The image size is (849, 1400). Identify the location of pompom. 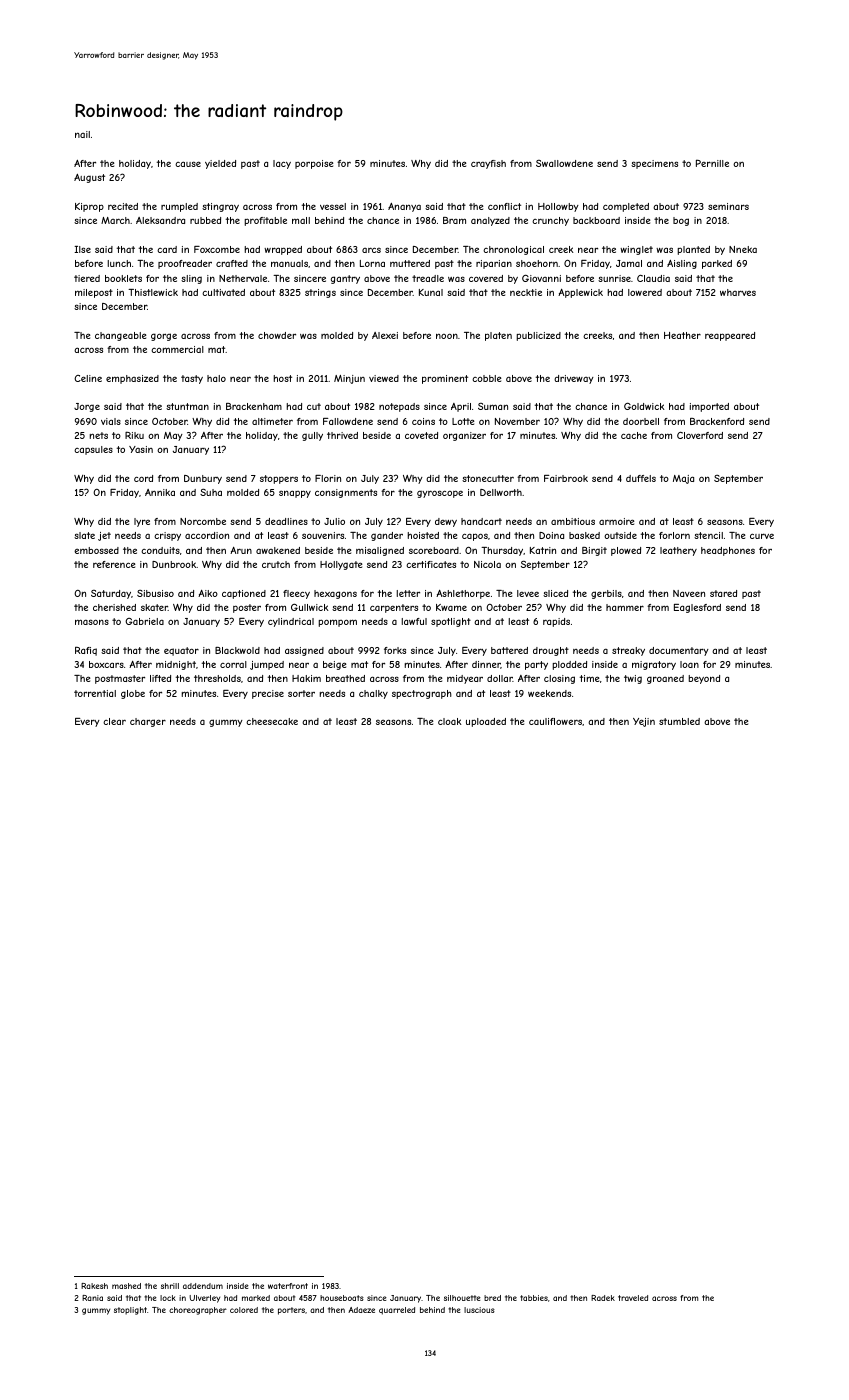
(337, 623).
